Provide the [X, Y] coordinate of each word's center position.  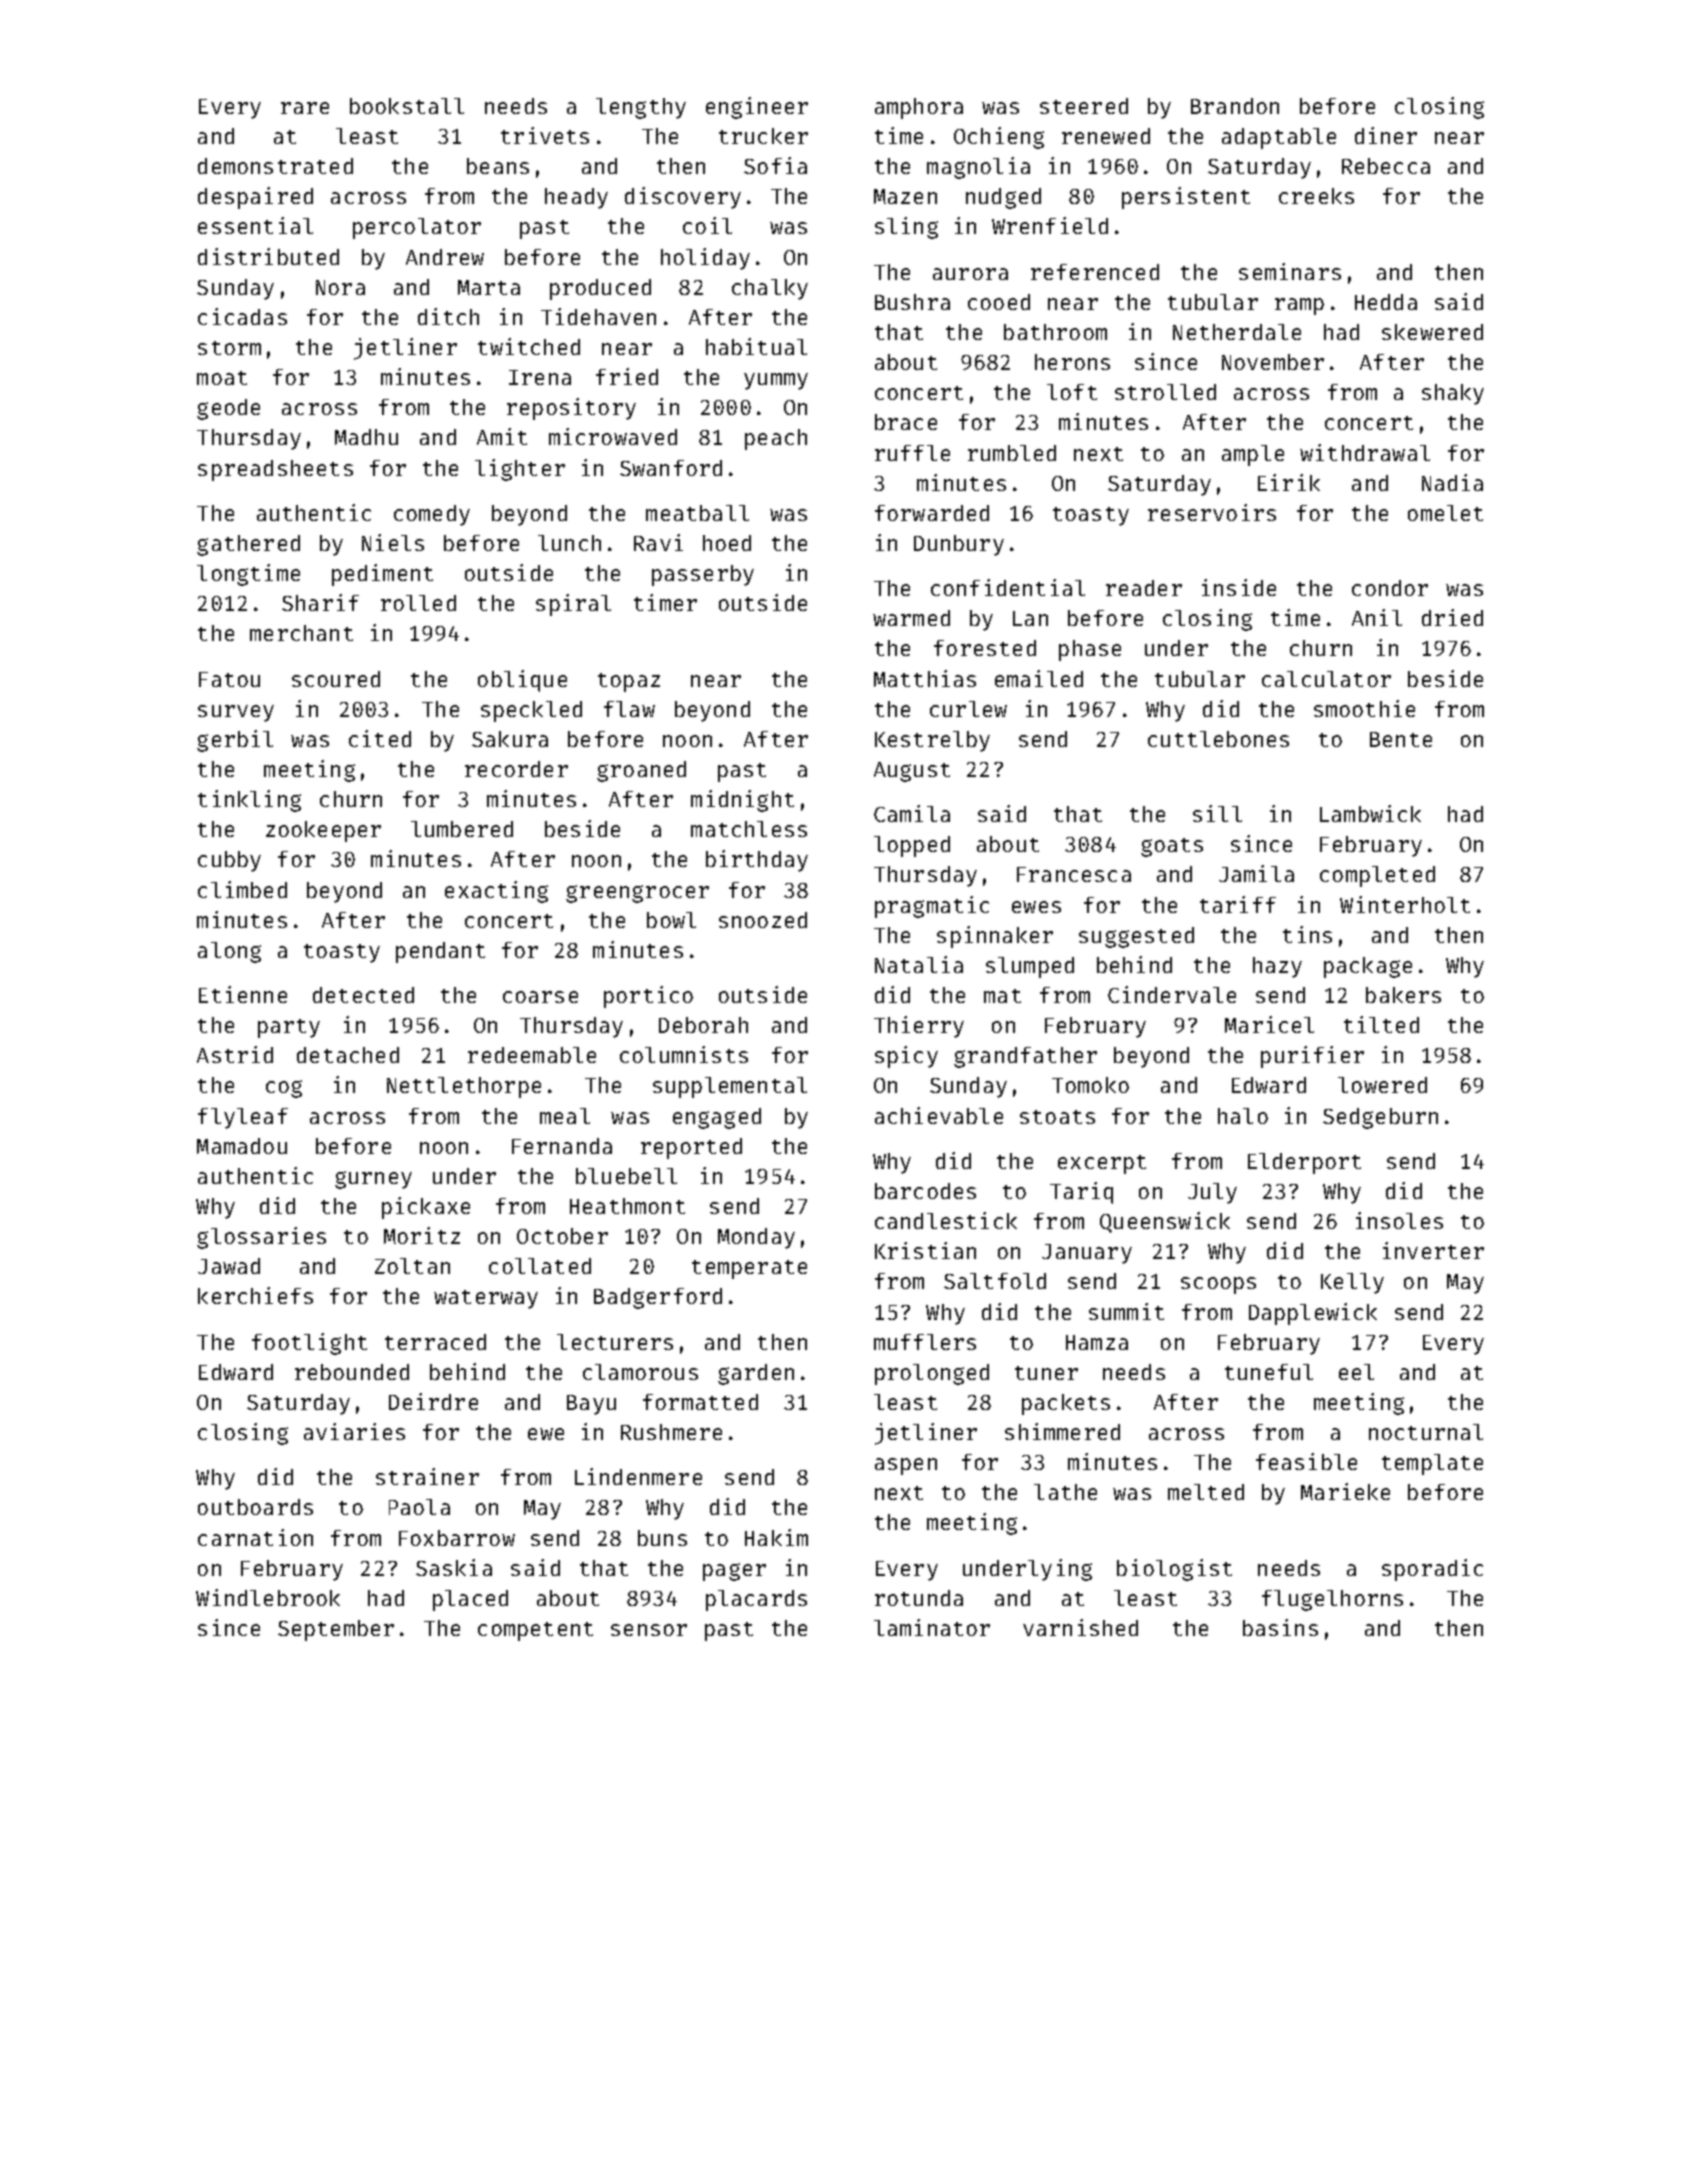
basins [1280, 1627]
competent [535, 1631]
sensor [649, 1630]
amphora [919, 108]
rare [305, 108]
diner [1386, 135]
